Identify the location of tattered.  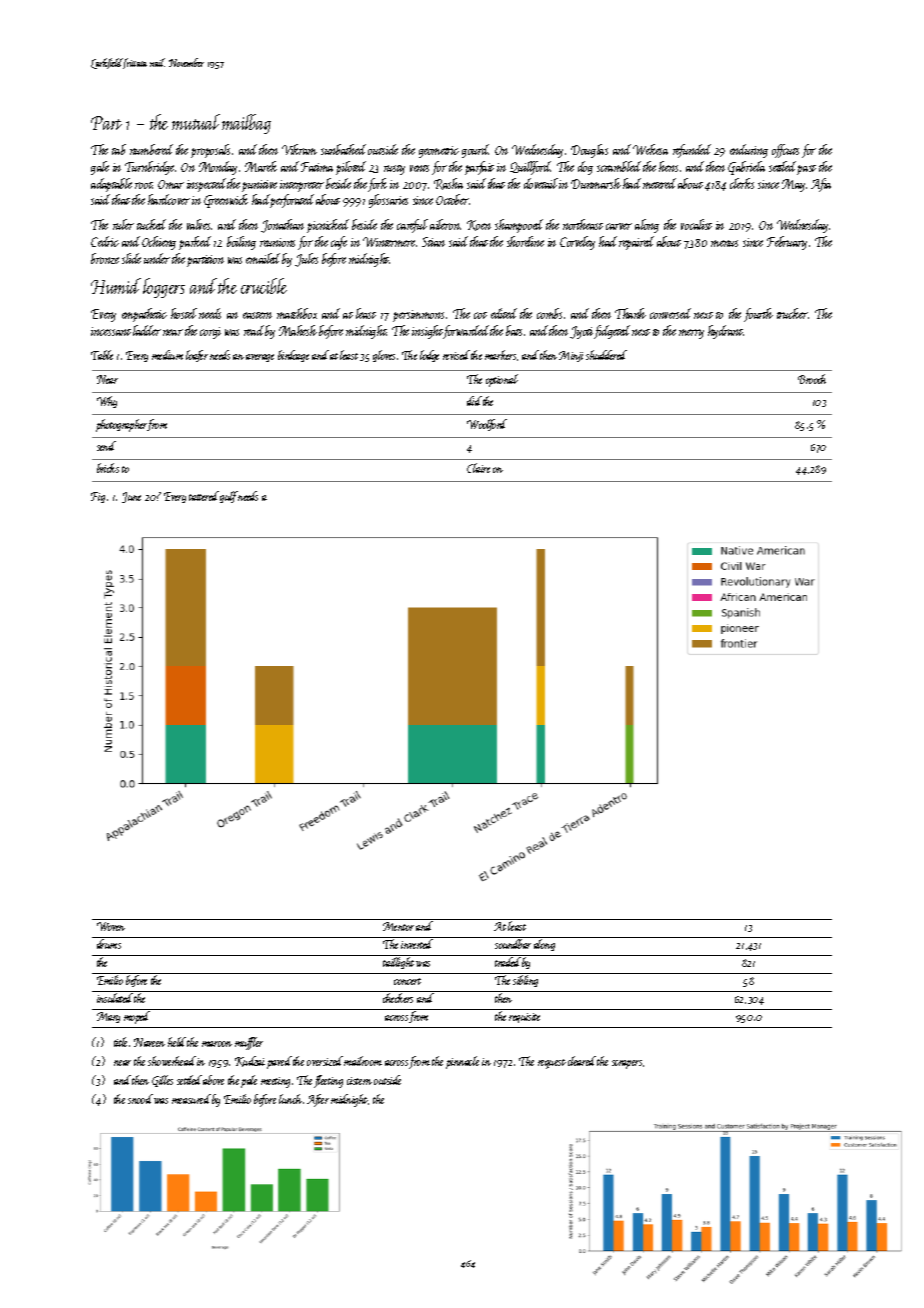
(204, 496).
